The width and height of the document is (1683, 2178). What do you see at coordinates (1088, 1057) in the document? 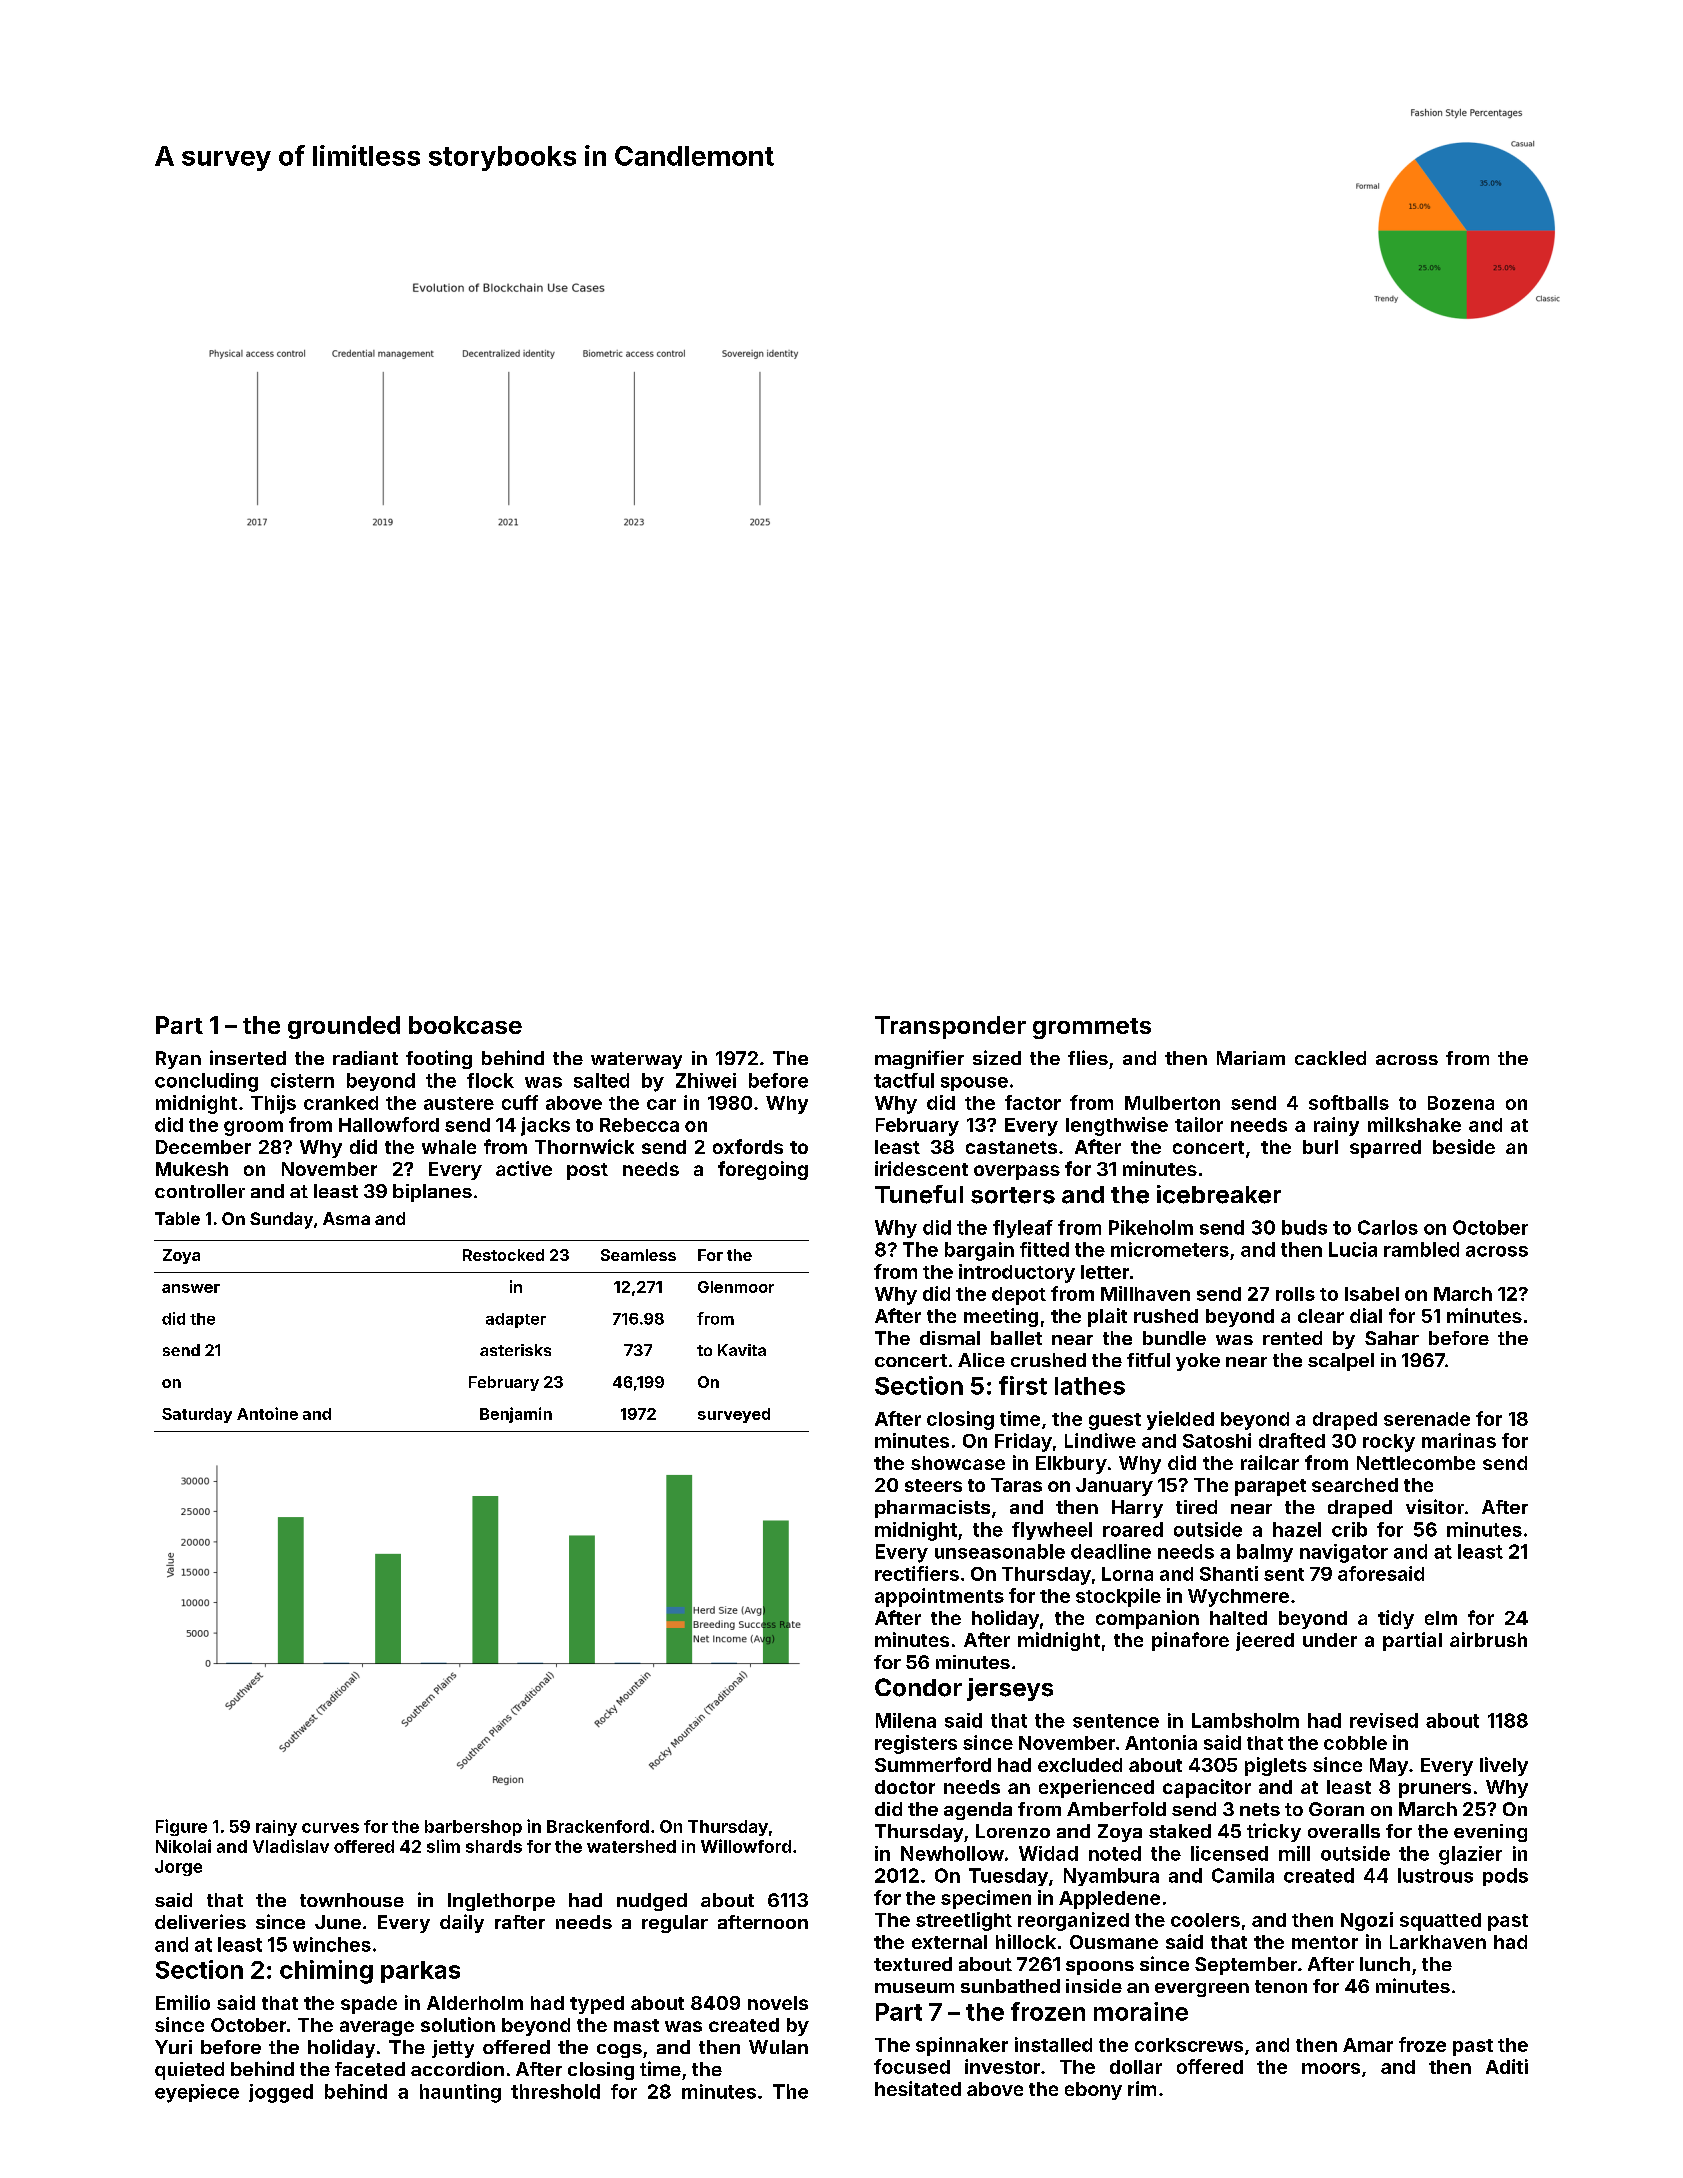
I see `flies` at bounding box center [1088, 1057].
